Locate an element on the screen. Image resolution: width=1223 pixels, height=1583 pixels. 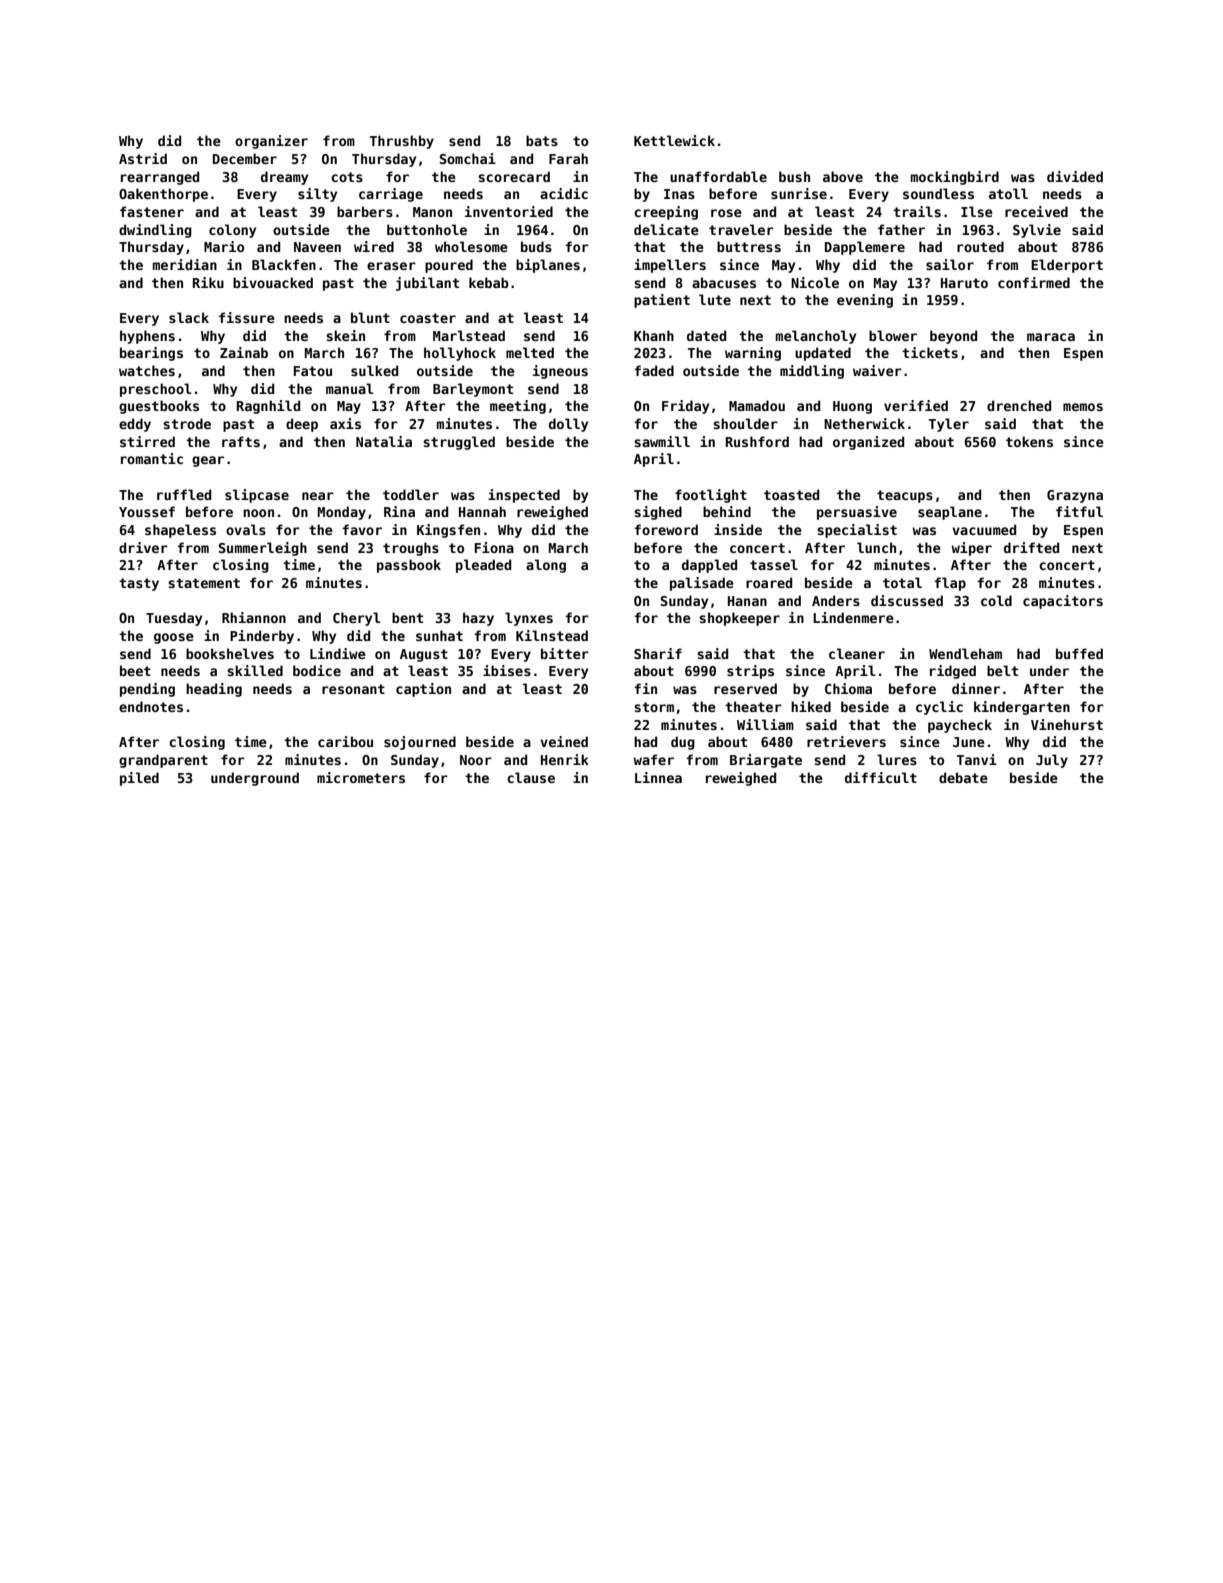
organizer is located at coordinates (271, 142).
